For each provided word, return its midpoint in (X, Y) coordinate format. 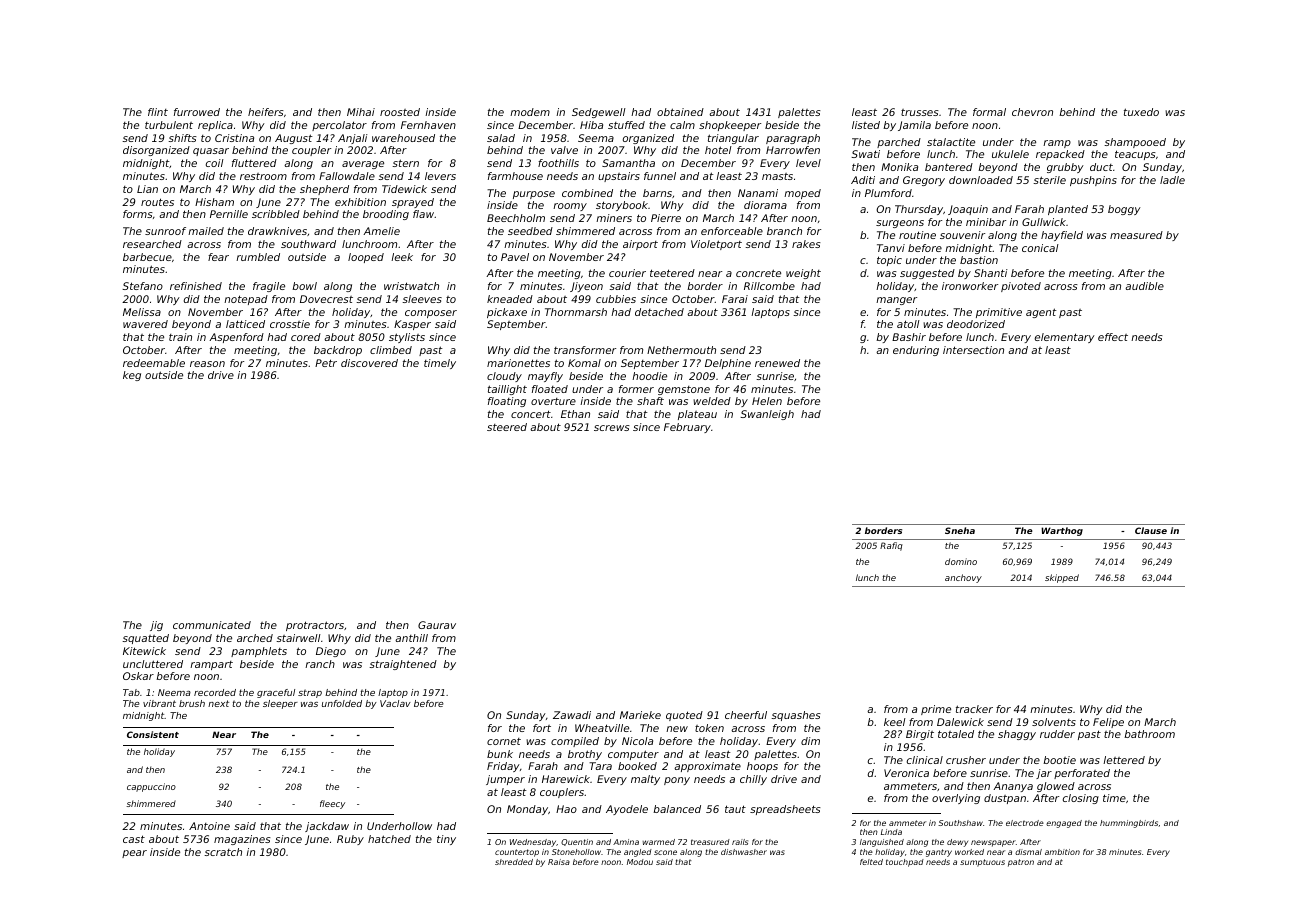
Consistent (153, 734)
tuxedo (1141, 112)
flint (158, 112)
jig (156, 626)
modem (530, 112)
